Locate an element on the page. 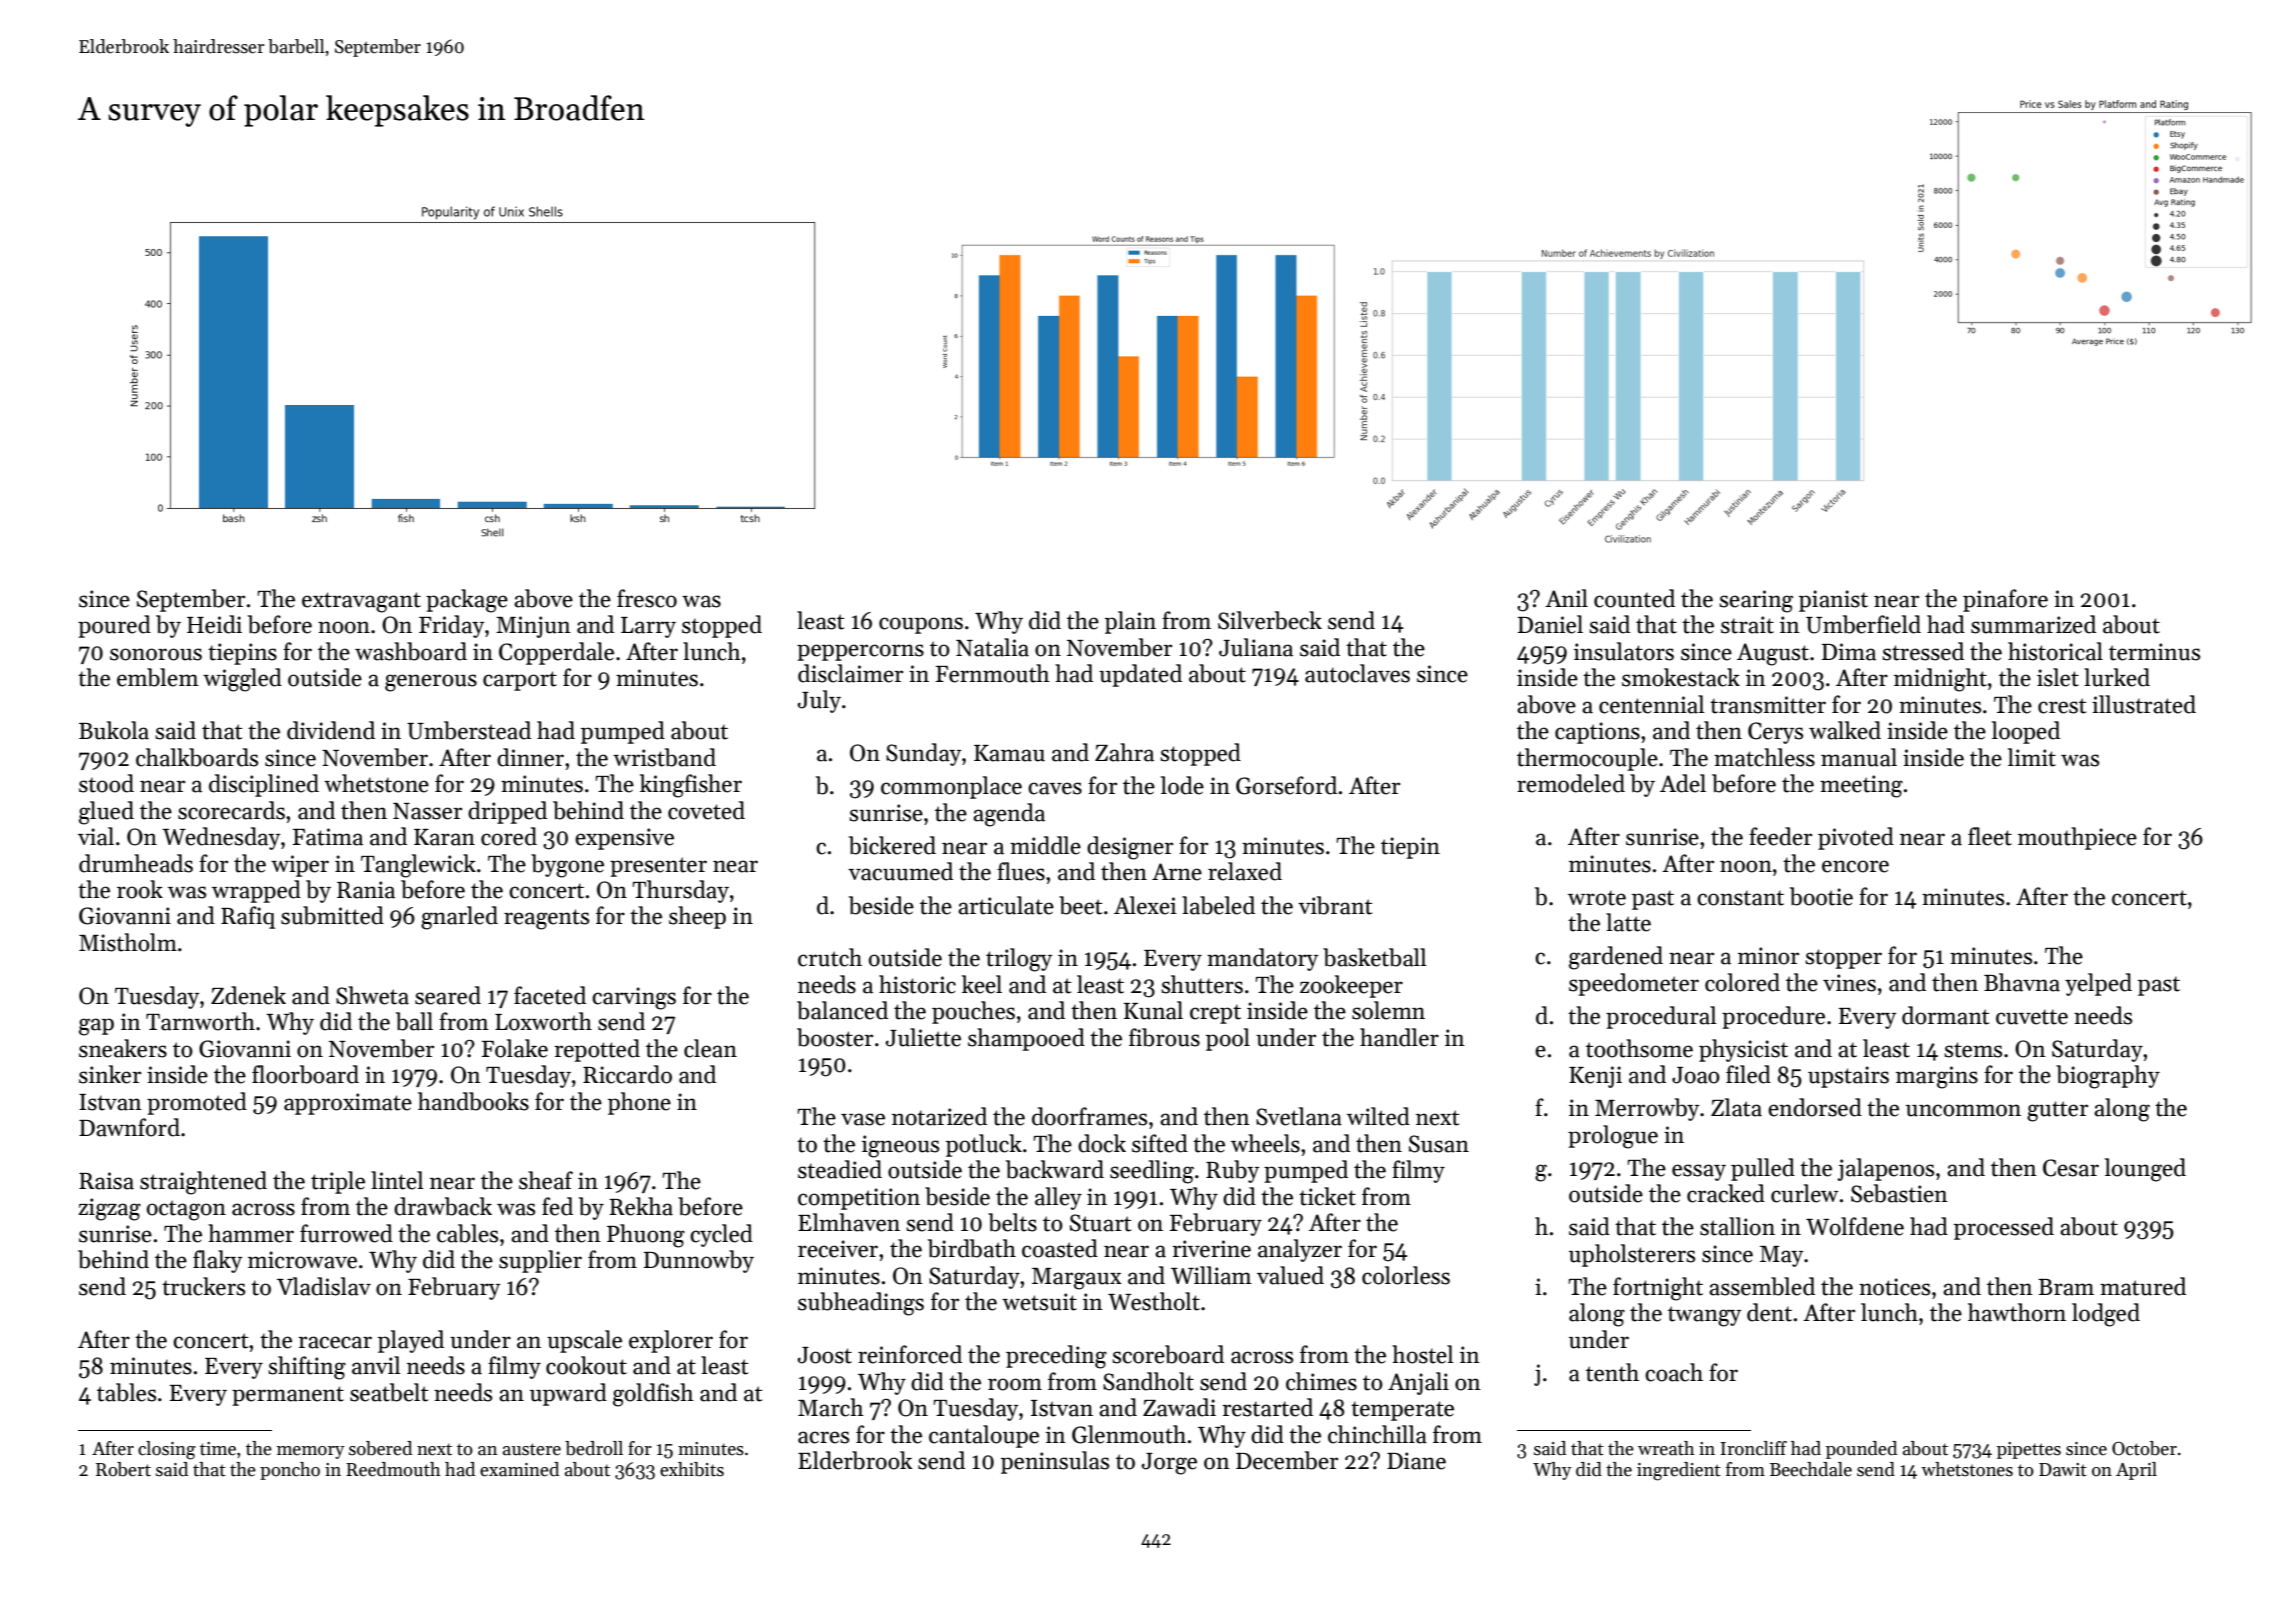 The height and width of the page is (1614, 2282). approximate is located at coordinates (348, 1104).
